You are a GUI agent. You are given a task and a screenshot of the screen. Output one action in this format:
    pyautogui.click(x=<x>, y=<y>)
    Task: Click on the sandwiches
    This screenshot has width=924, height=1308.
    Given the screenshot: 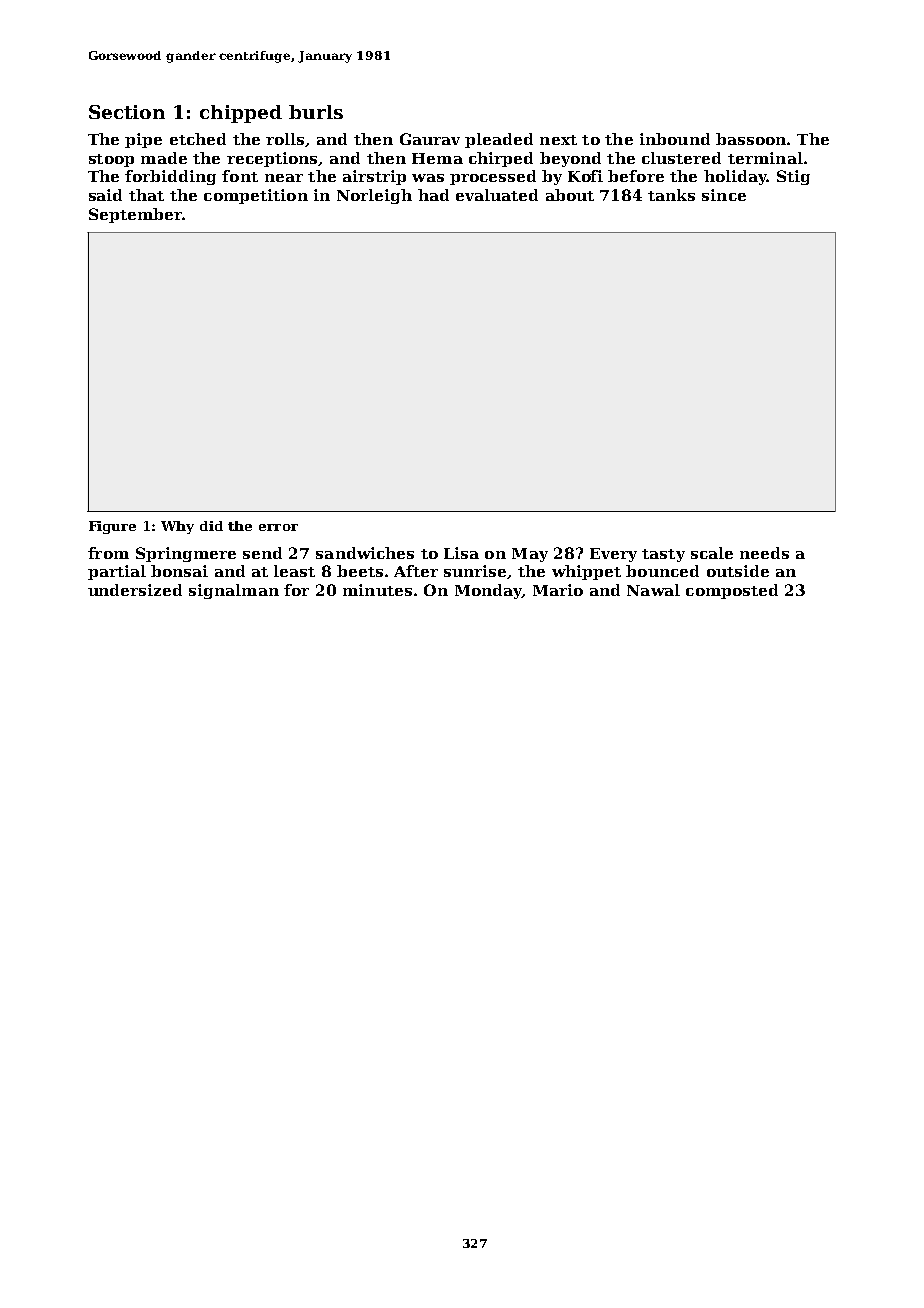 What is the action you would take?
    pyautogui.click(x=365, y=553)
